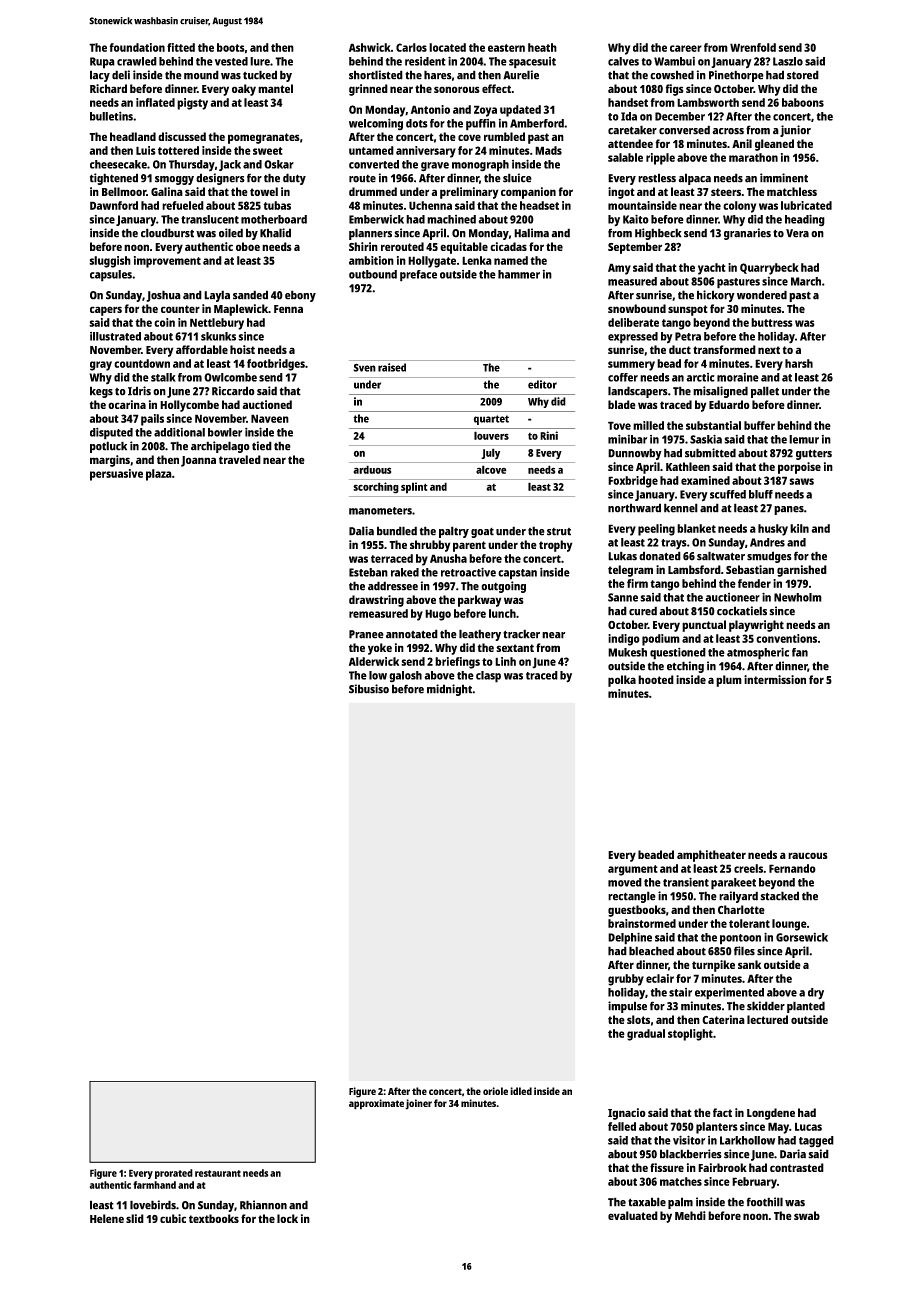 The height and width of the document is (1308, 924). Describe the element at coordinates (287, 1218) in the document. I see `lock` at that location.
